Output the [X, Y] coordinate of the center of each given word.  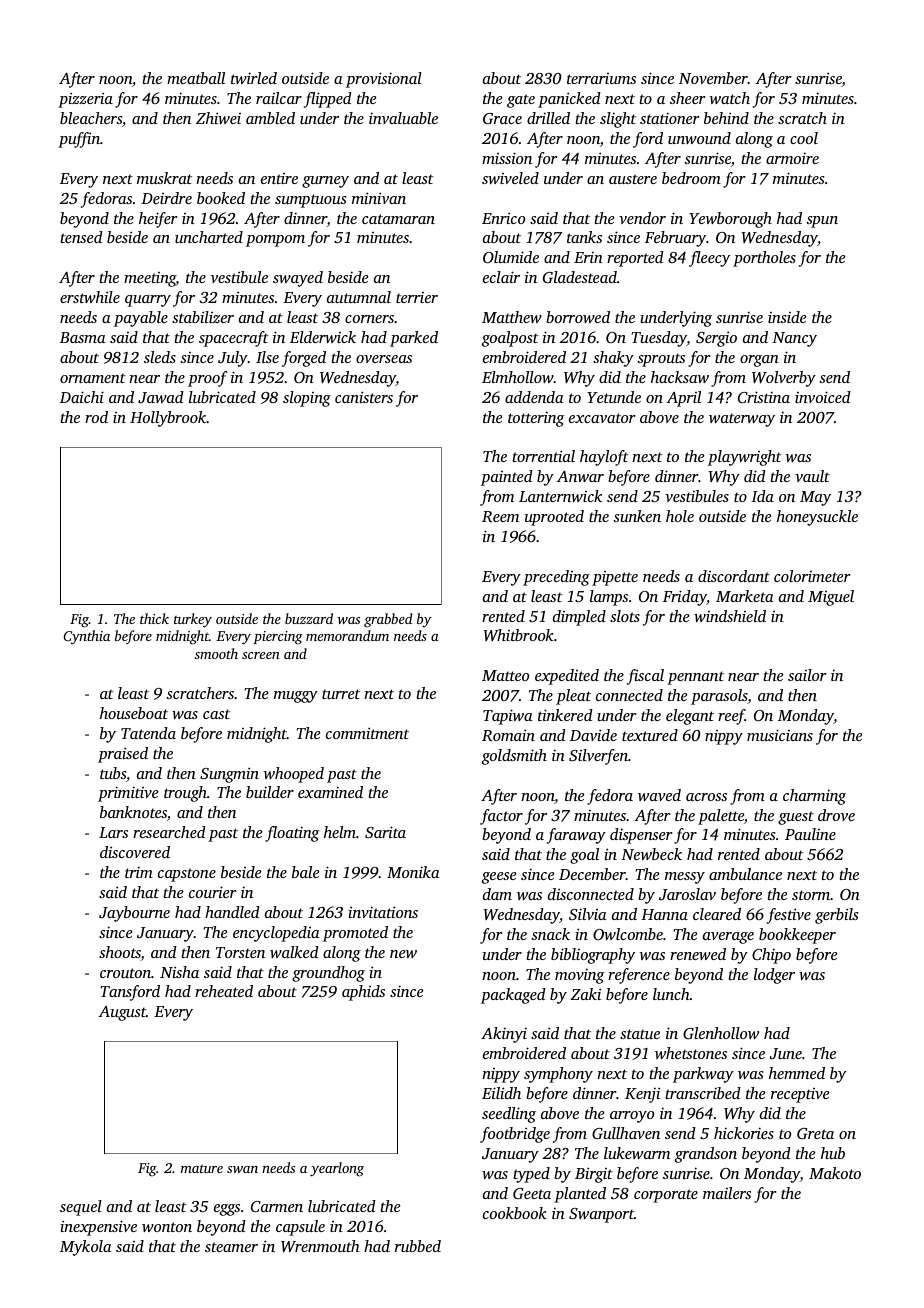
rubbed [418, 1246]
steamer [231, 1247]
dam [497, 894]
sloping [307, 399]
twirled [254, 78]
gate [521, 101]
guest [796, 818]
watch [729, 98]
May [815, 498]
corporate [666, 1196]
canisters [364, 397]
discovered [135, 852]
